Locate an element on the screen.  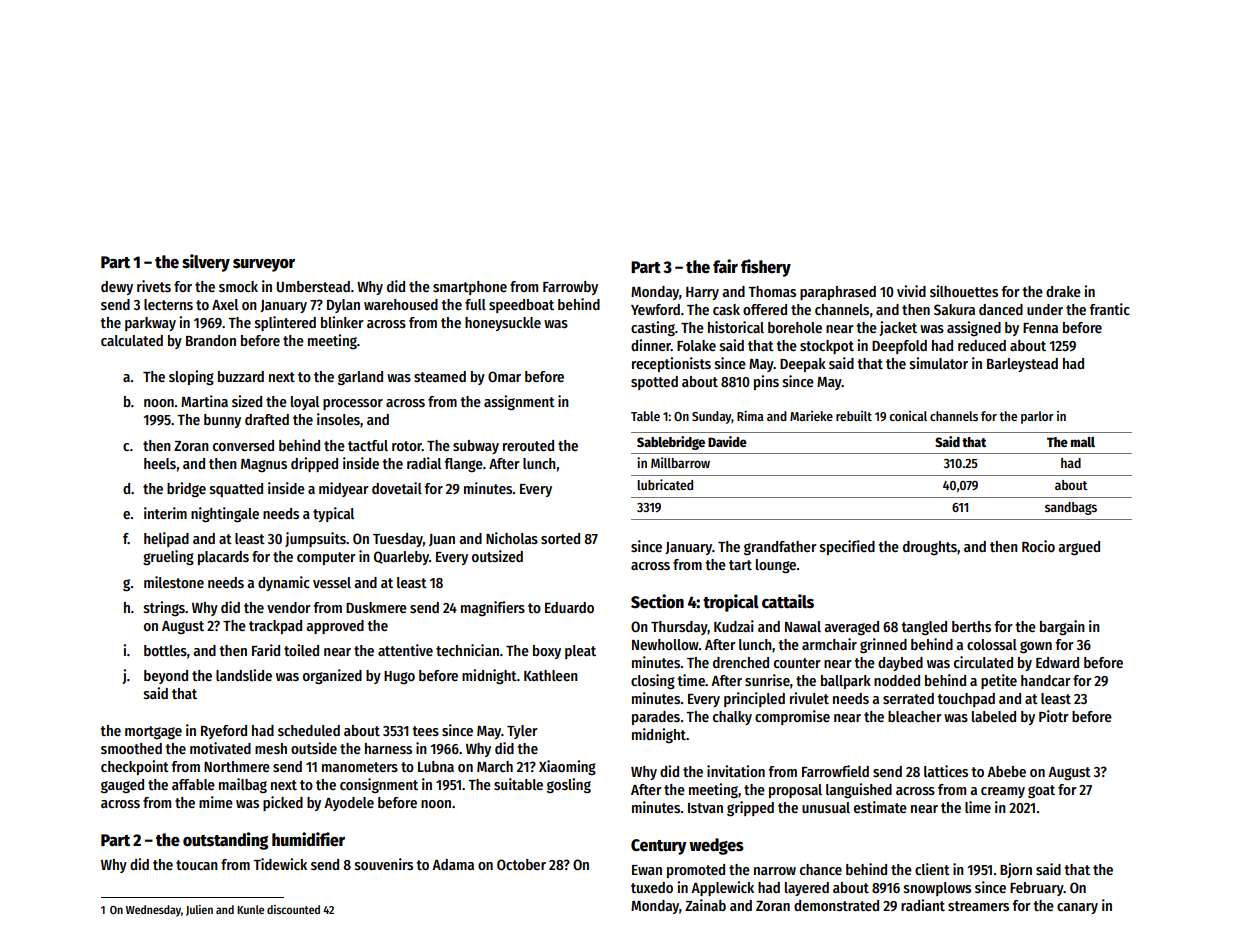
canary is located at coordinates (1077, 908).
